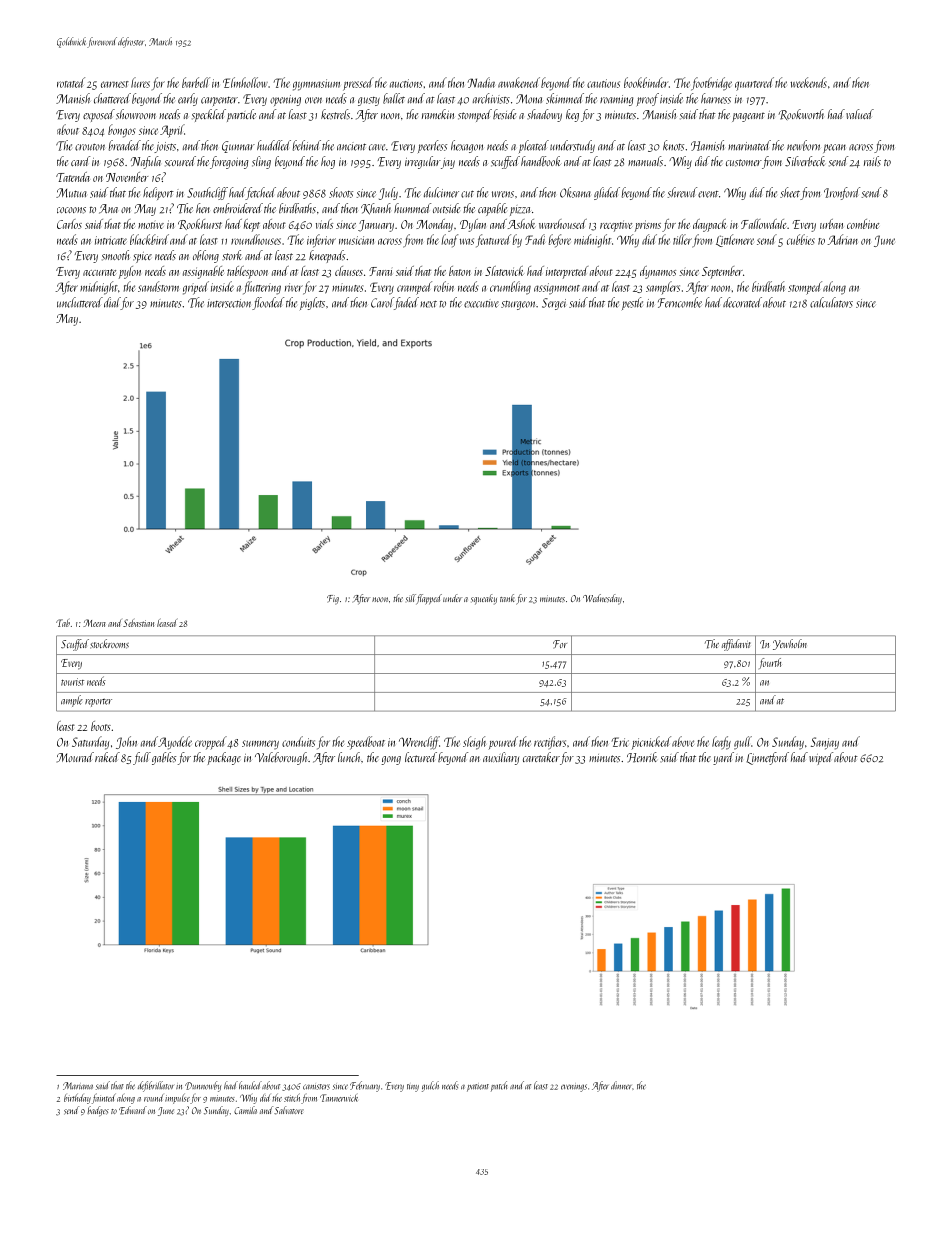  What do you see at coordinates (429, 599) in the image?
I see `flapped` at bounding box center [429, 599].
